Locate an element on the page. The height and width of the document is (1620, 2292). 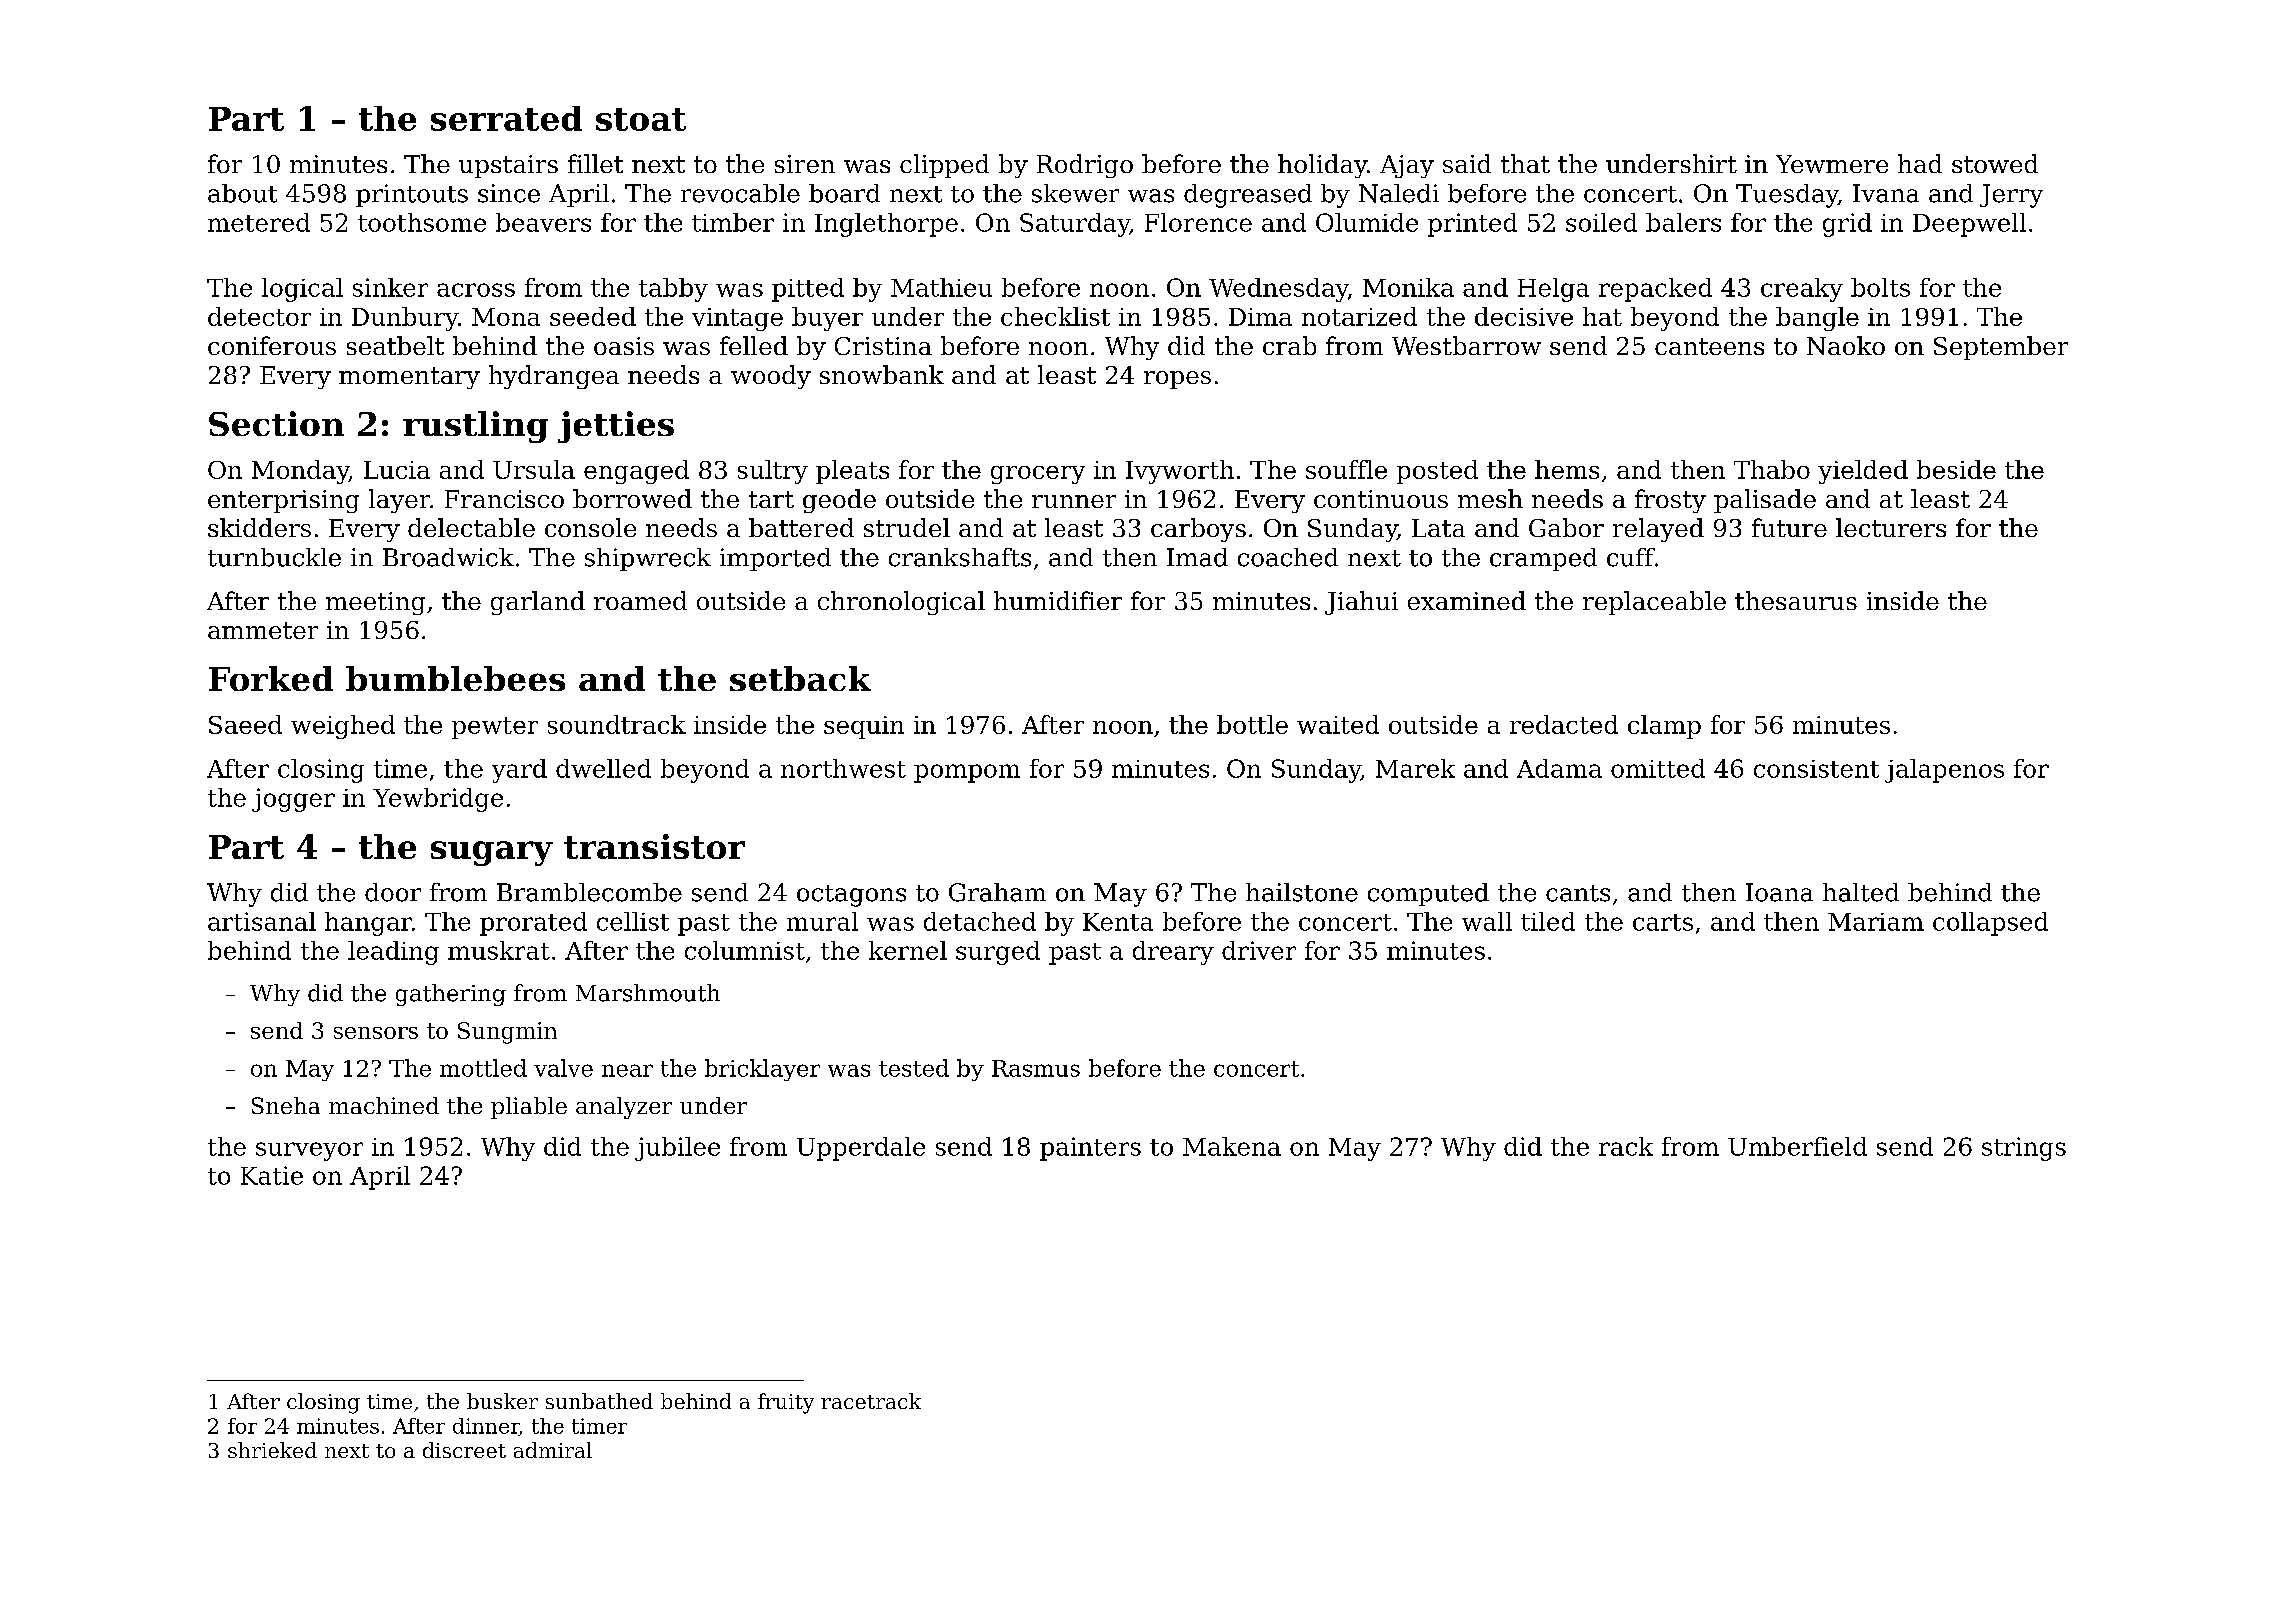
serrated is located at coordinates (506, 118).
